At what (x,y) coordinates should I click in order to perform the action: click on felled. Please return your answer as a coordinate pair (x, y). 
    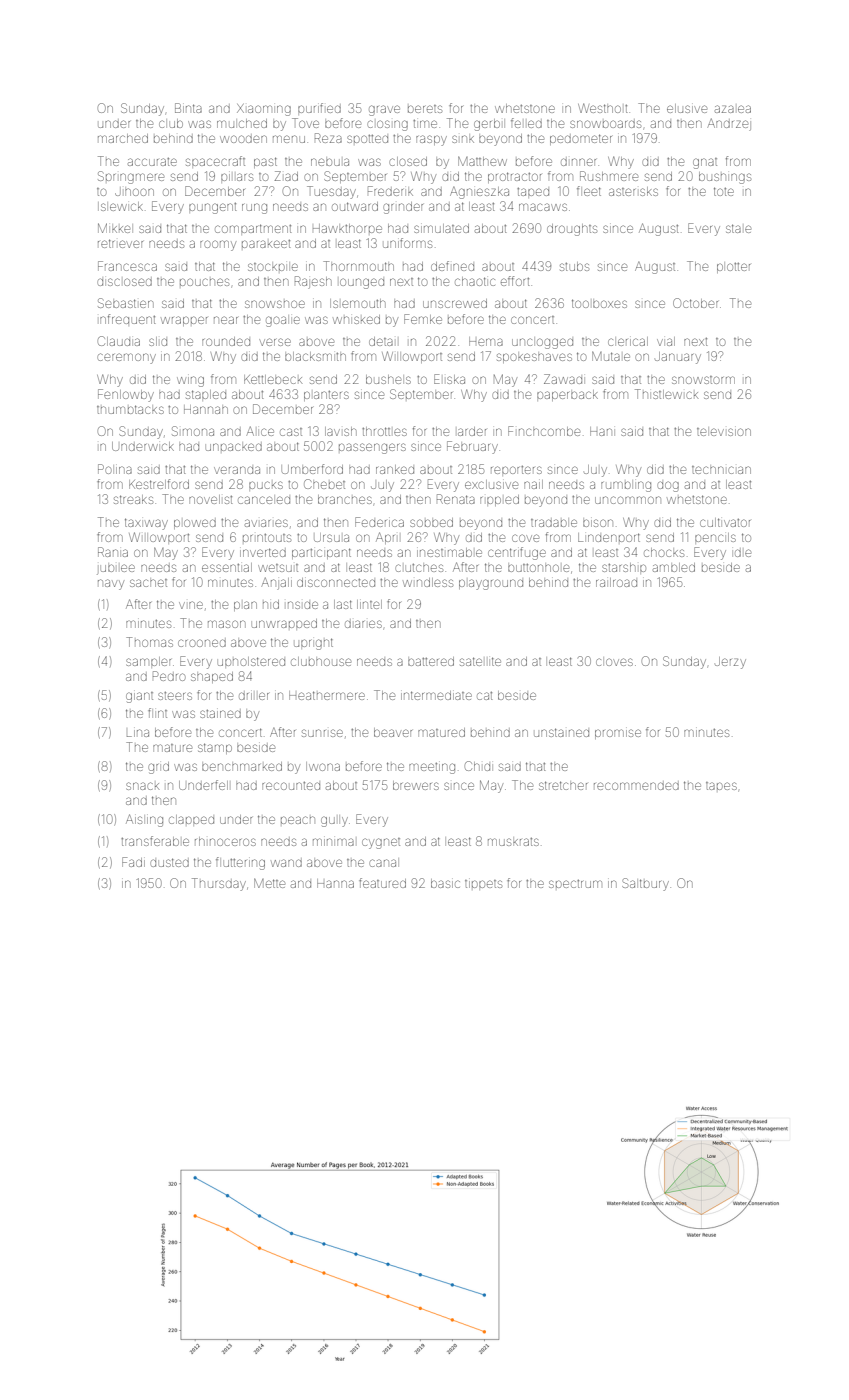
    Looking at the image, I should click on (526, 123).
